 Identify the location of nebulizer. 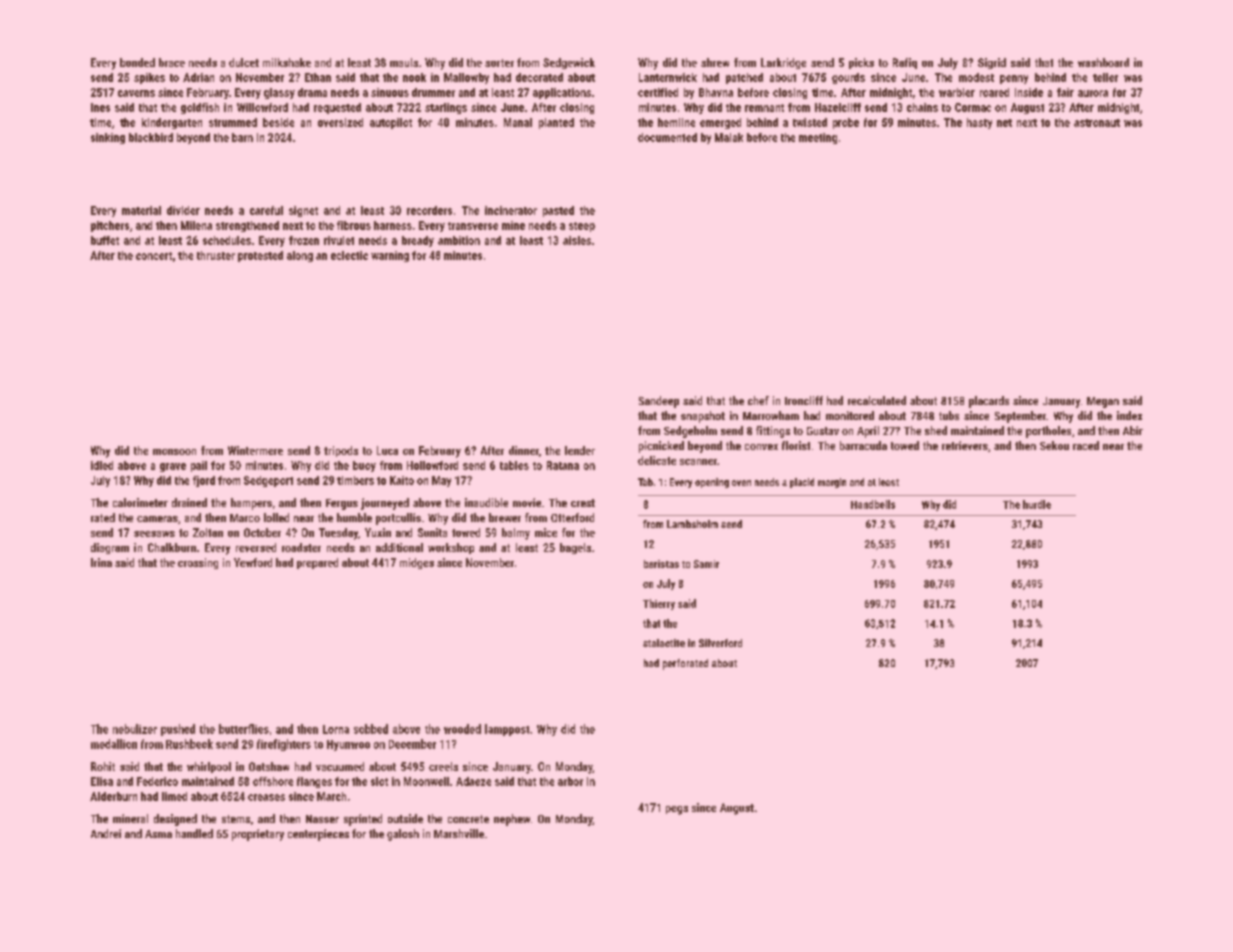
(135, 729).
